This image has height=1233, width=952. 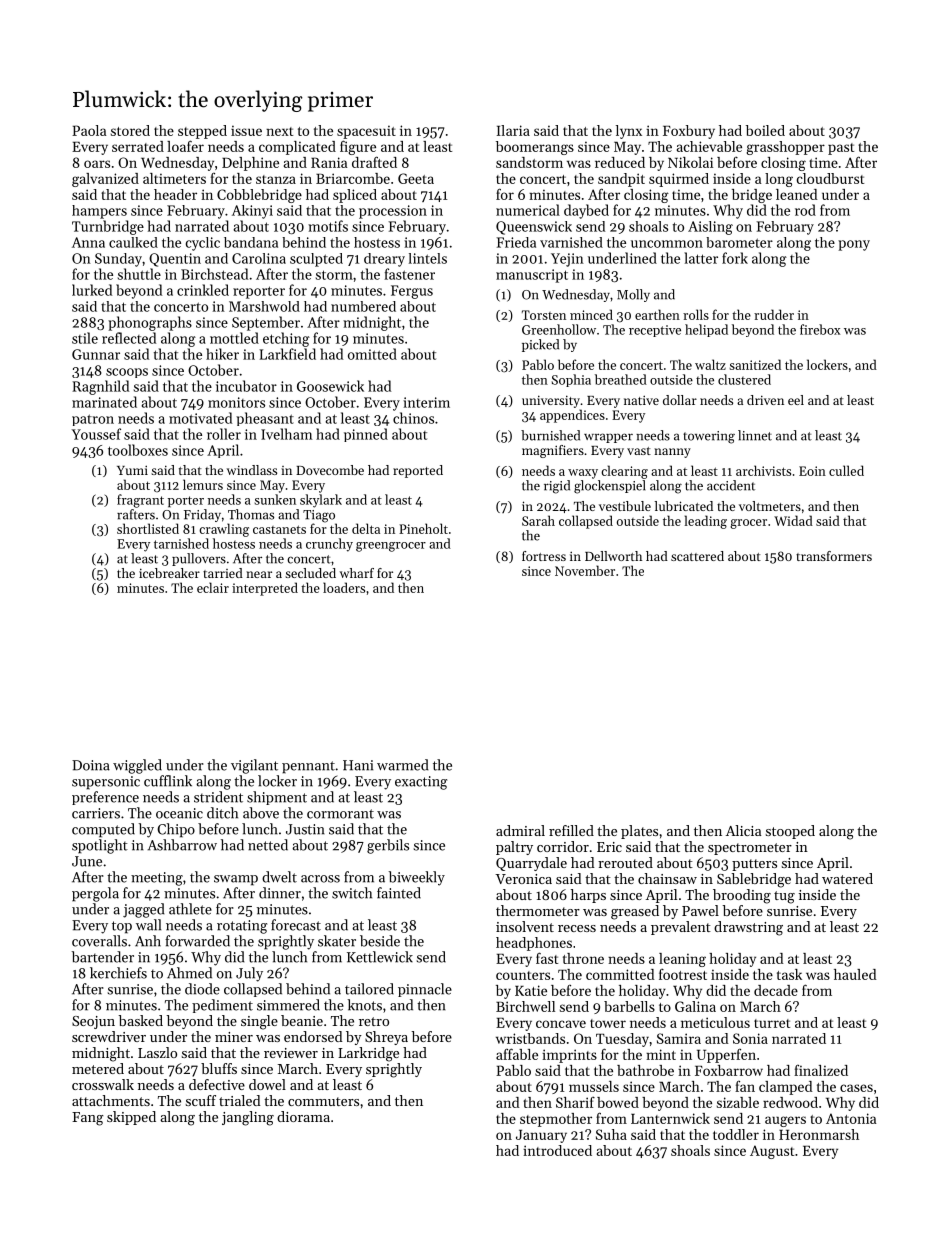 What do you see at coordinates (330, 470) in the image?
I see `Dovecombe` at bounding box center [330, 470].
